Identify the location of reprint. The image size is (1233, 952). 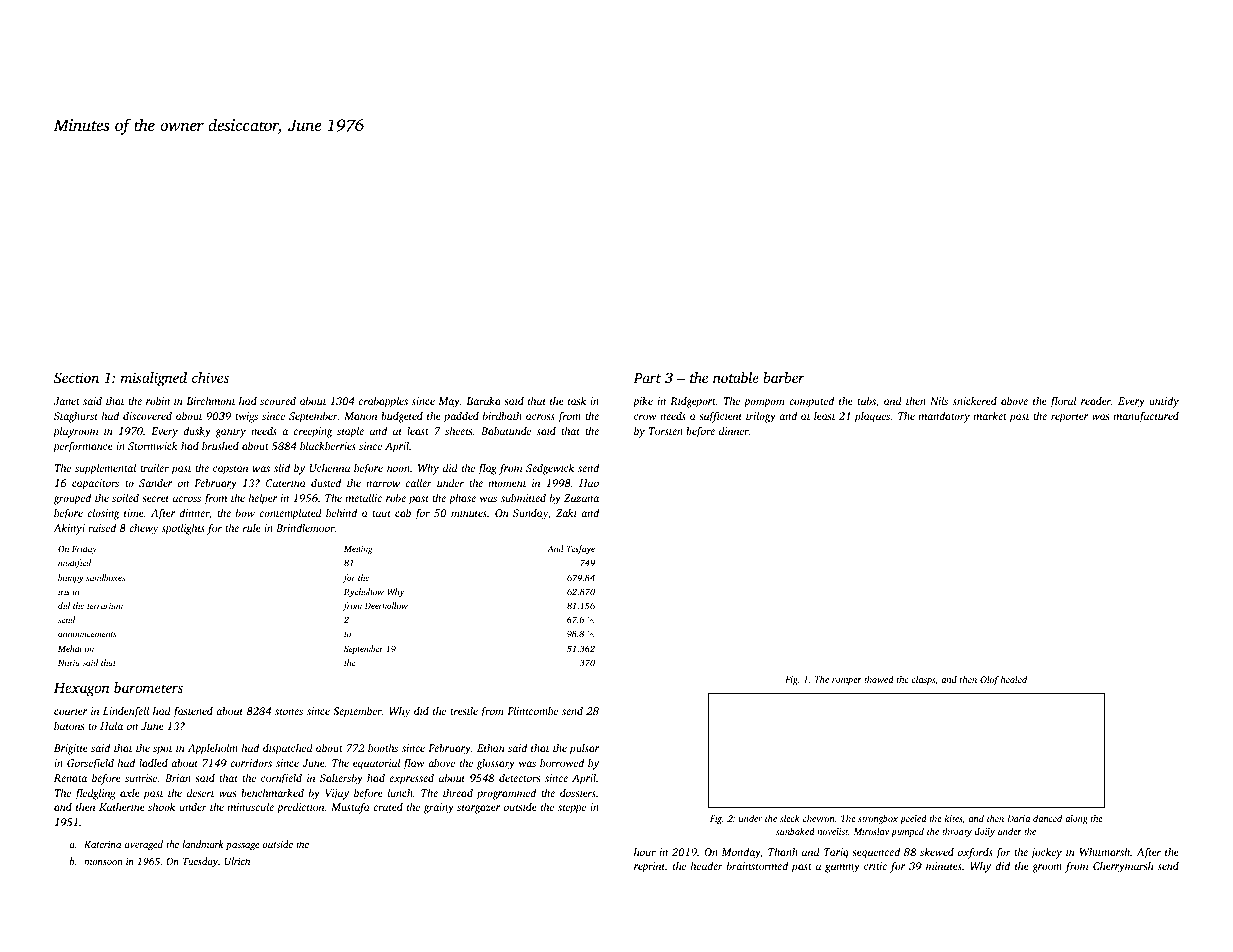
(649, 867).
